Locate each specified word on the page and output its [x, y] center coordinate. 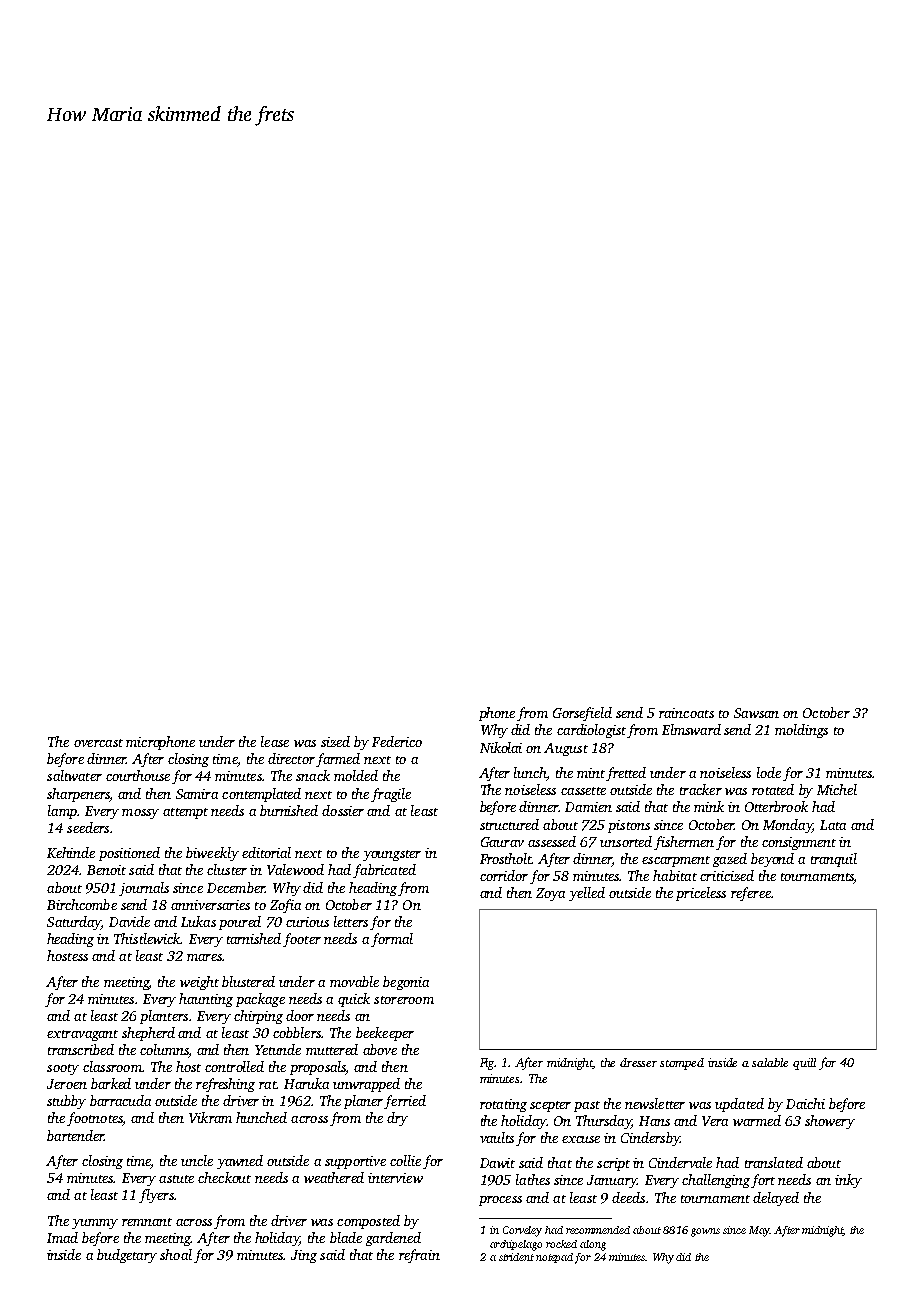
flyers [156, 1196]
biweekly [212, 854]
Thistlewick [147, 938]
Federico [397, 741]
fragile [391, 795]
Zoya [550, 894]
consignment [799, 843]
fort [763, 1181]
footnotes [95, 1119]
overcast [98, 743]
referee [751, 894]
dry [397, 1119]
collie [405, 1160]
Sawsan [756, 713]
